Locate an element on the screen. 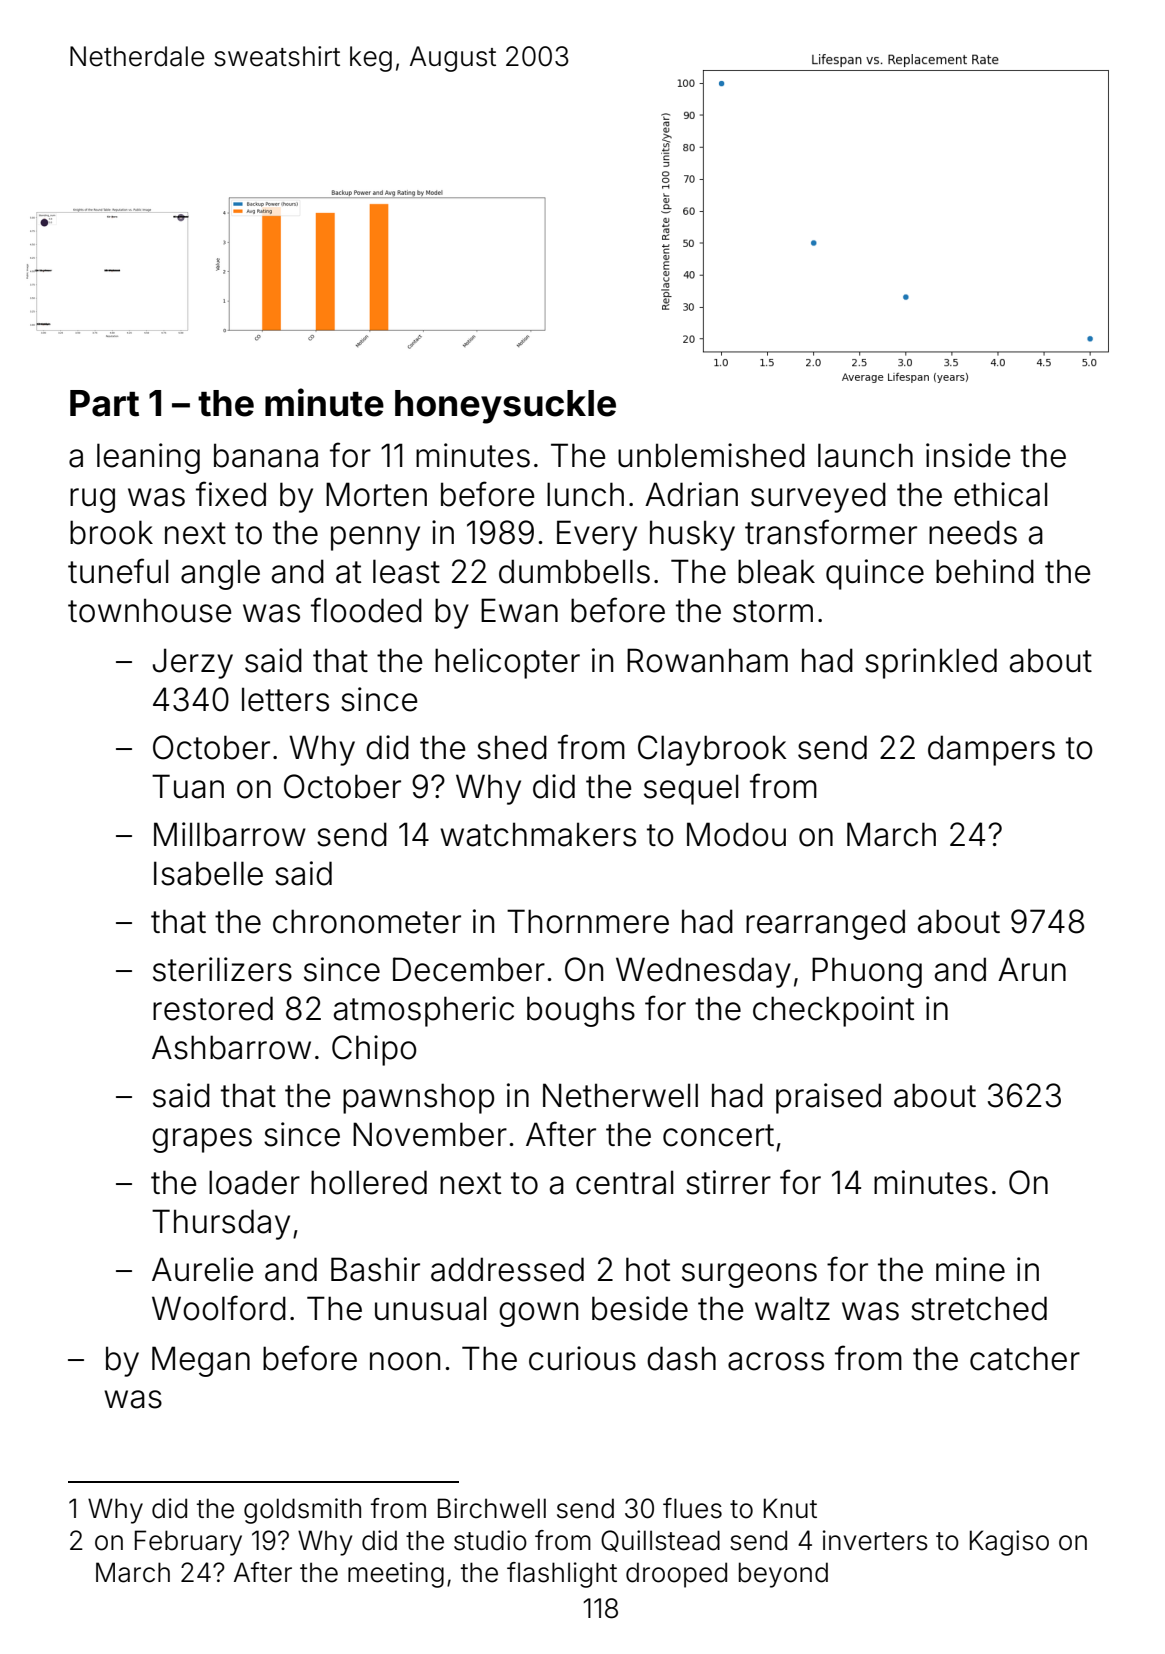 The height and width of the screenshot is (1654, 1165). Millbarrow is located at coordinates (230, 834).
